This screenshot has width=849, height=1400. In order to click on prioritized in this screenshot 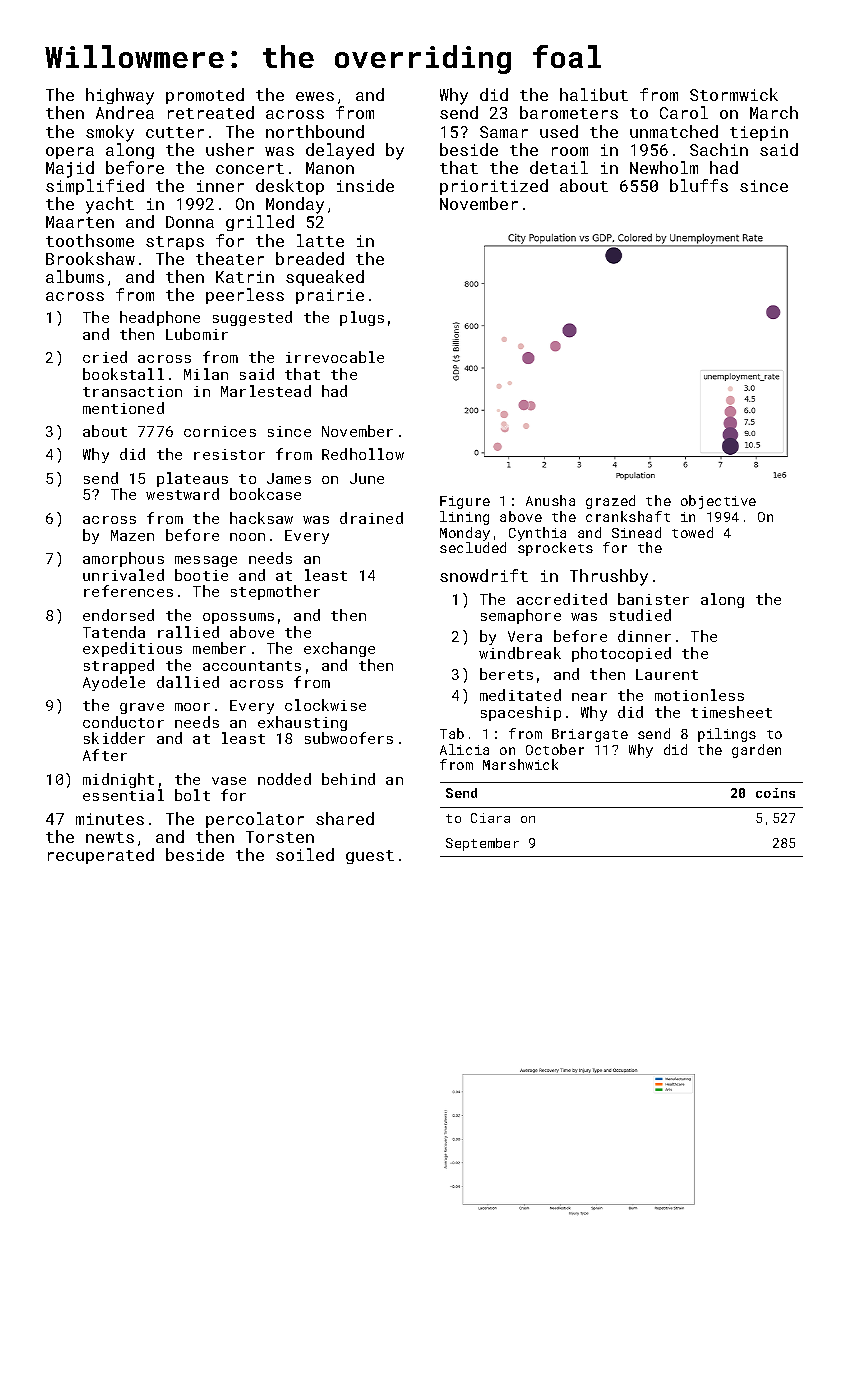, I will do `click(494, 187)`.
